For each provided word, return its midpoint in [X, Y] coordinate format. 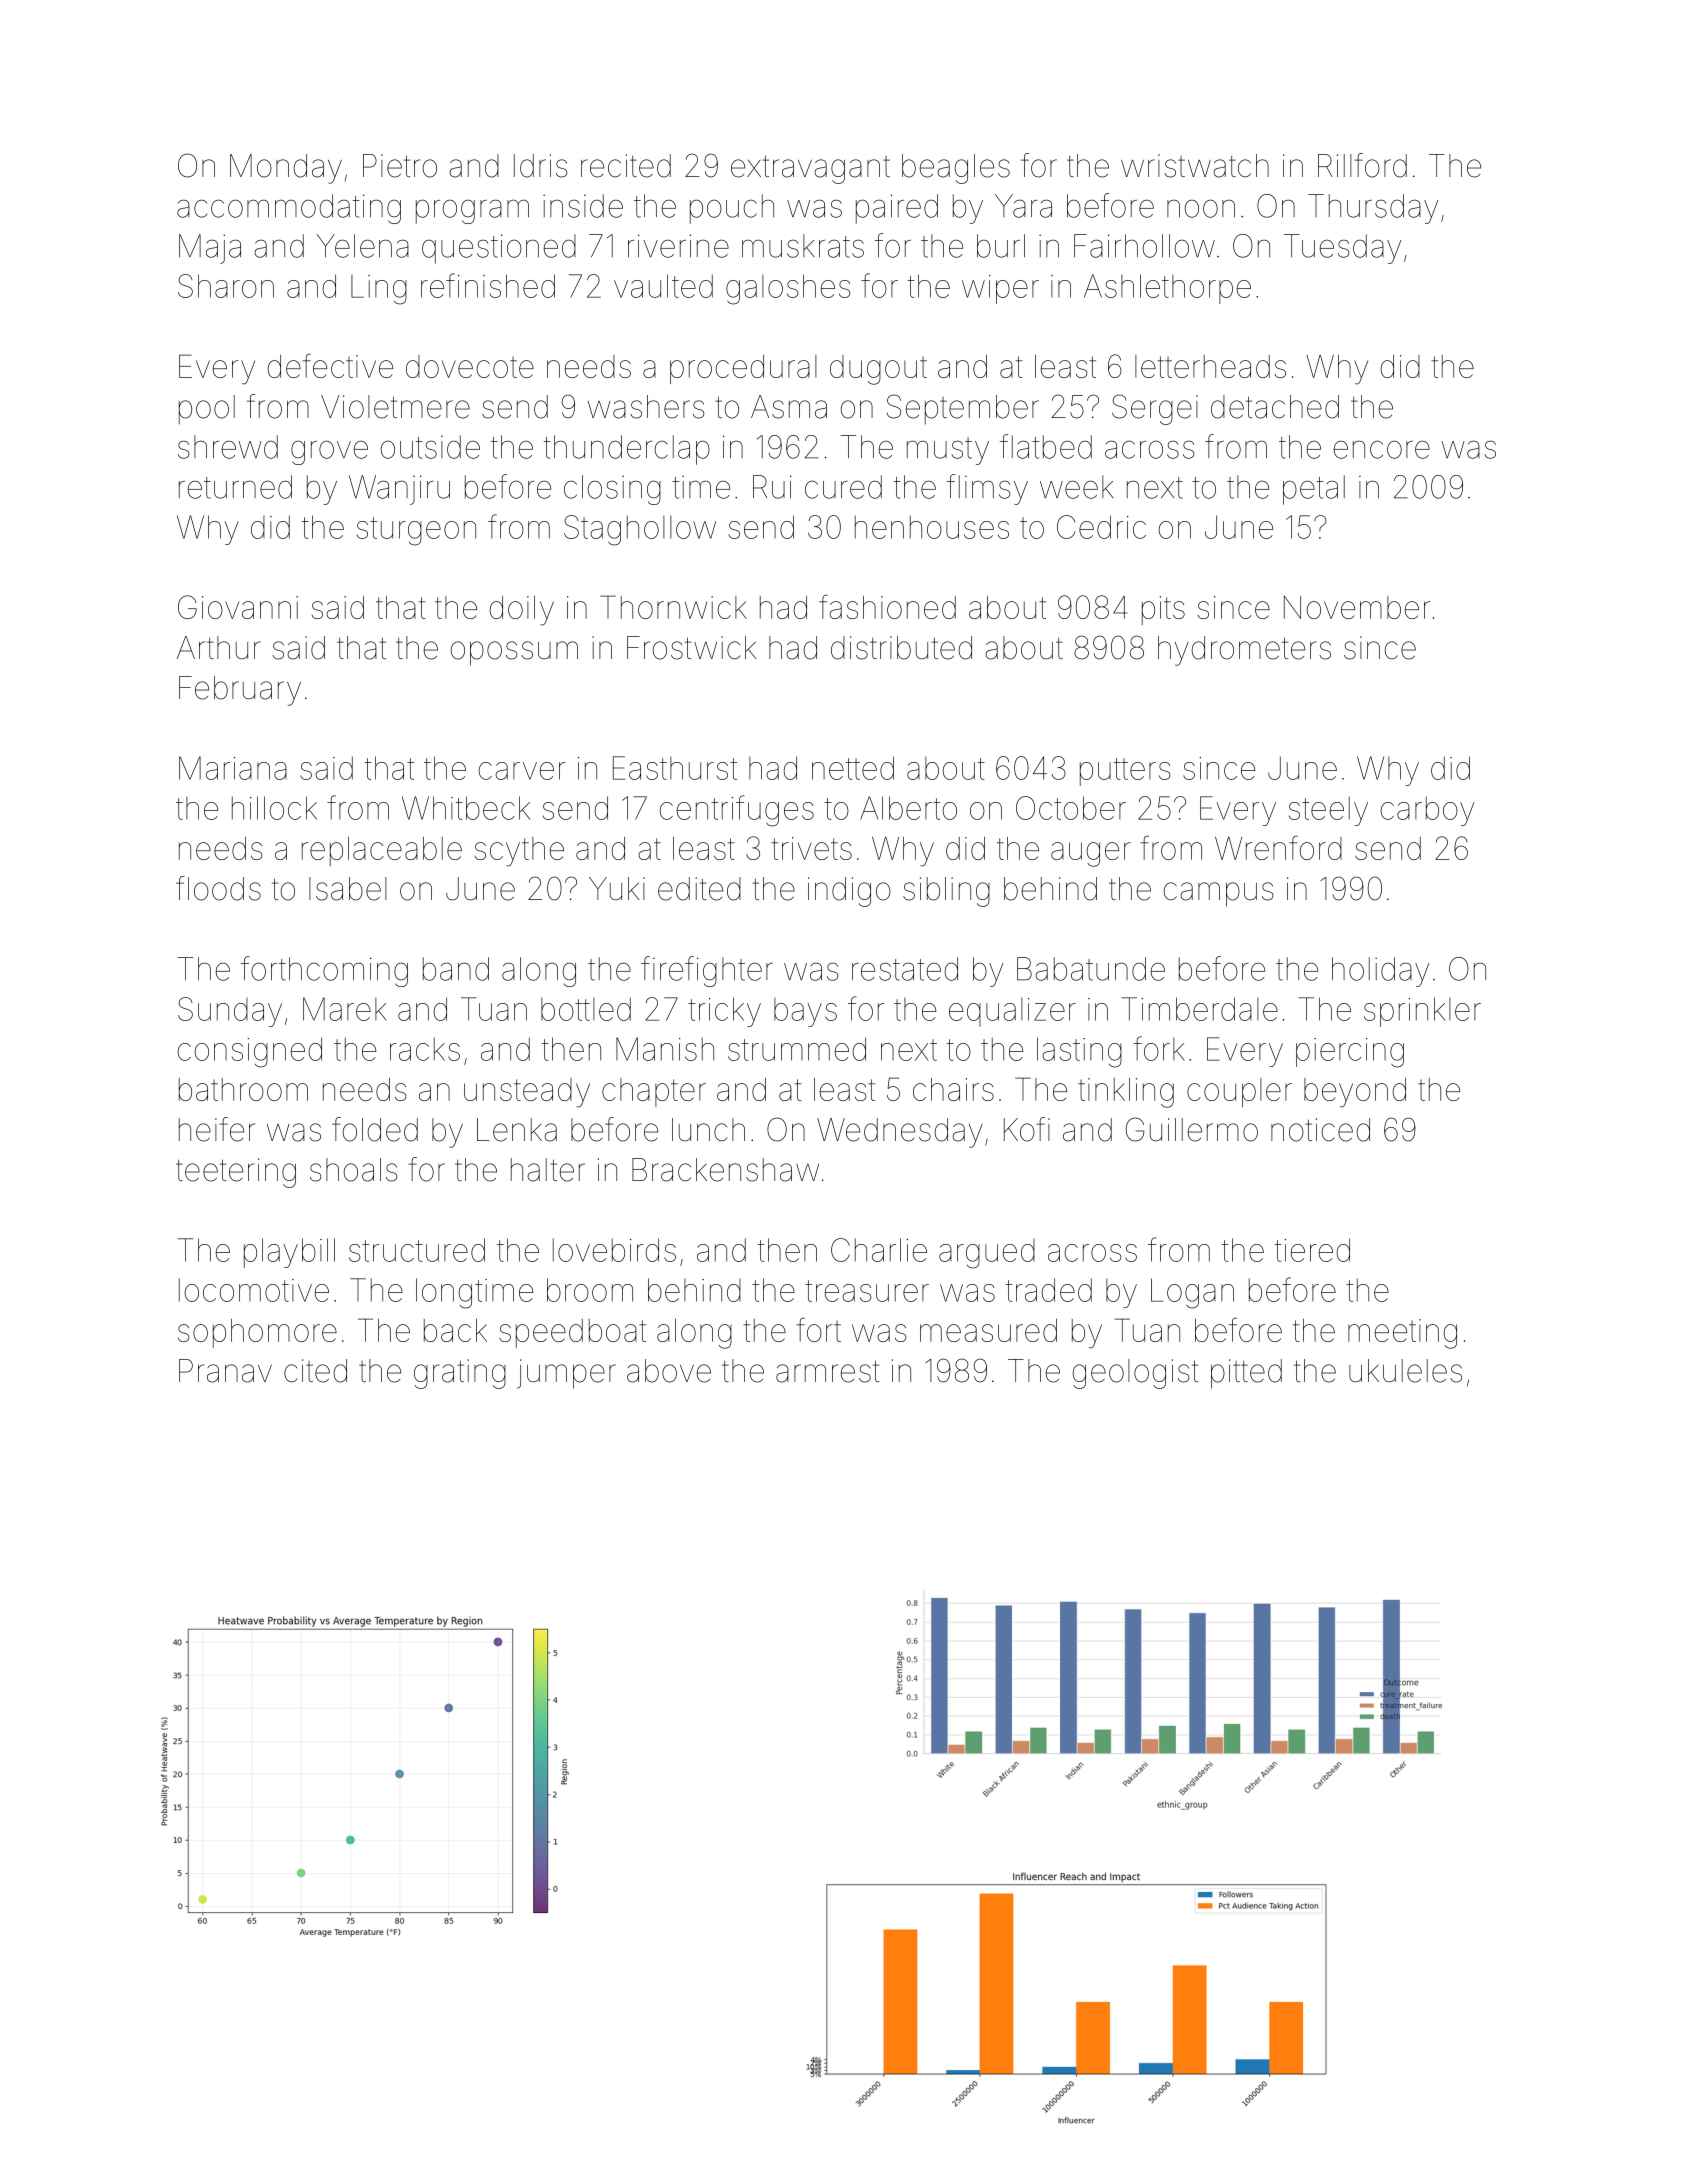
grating [460, 1374]
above [669, 1371]
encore [1382, 449]
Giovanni [238, 607]
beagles [956, 169]
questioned [499, 249]
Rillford [1362, 165]
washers [646, 407]
